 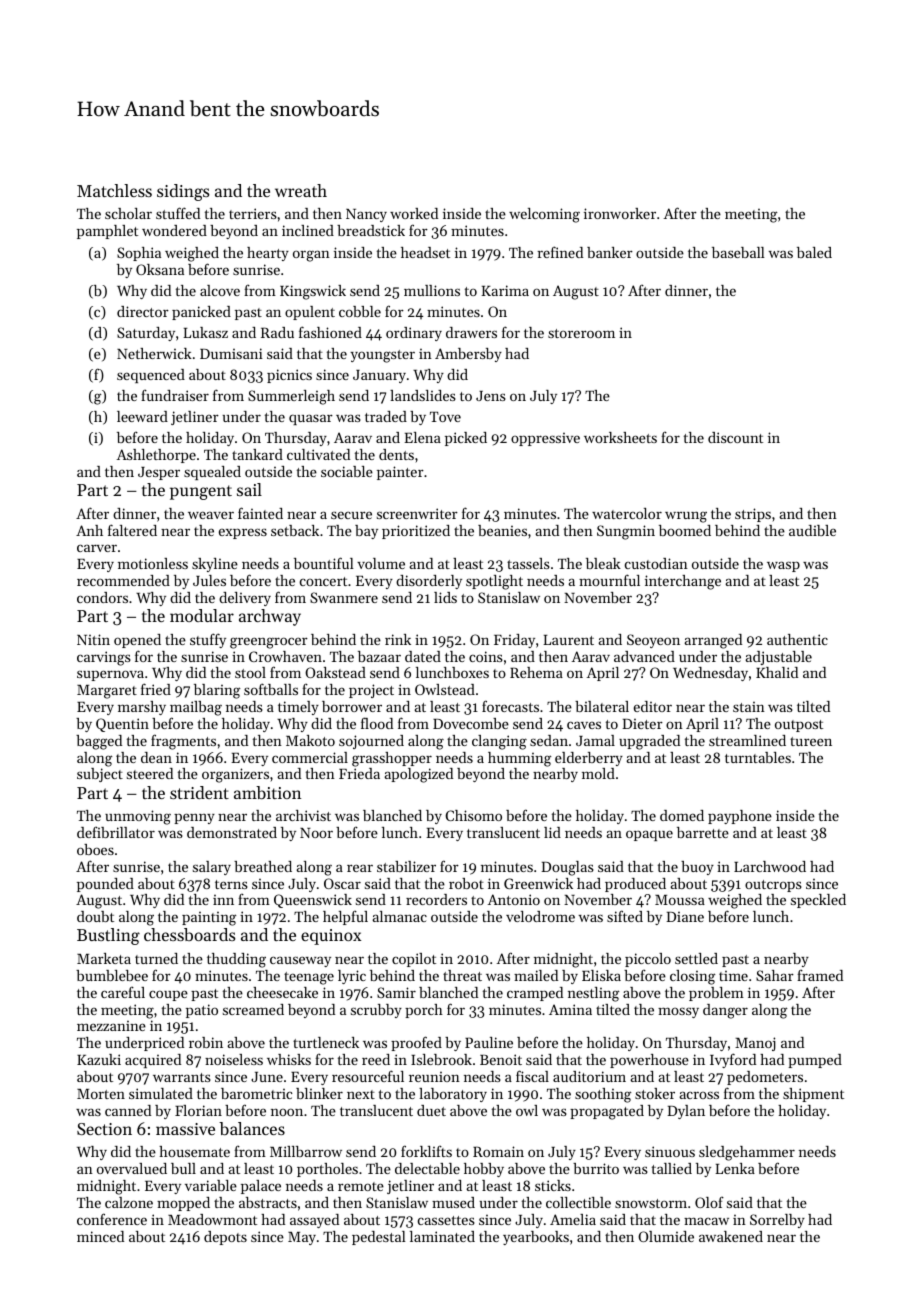 What do you see at coordinates (536, 1238) in the page?
I see `yearbooks` at bounding box center [536, 1238].
